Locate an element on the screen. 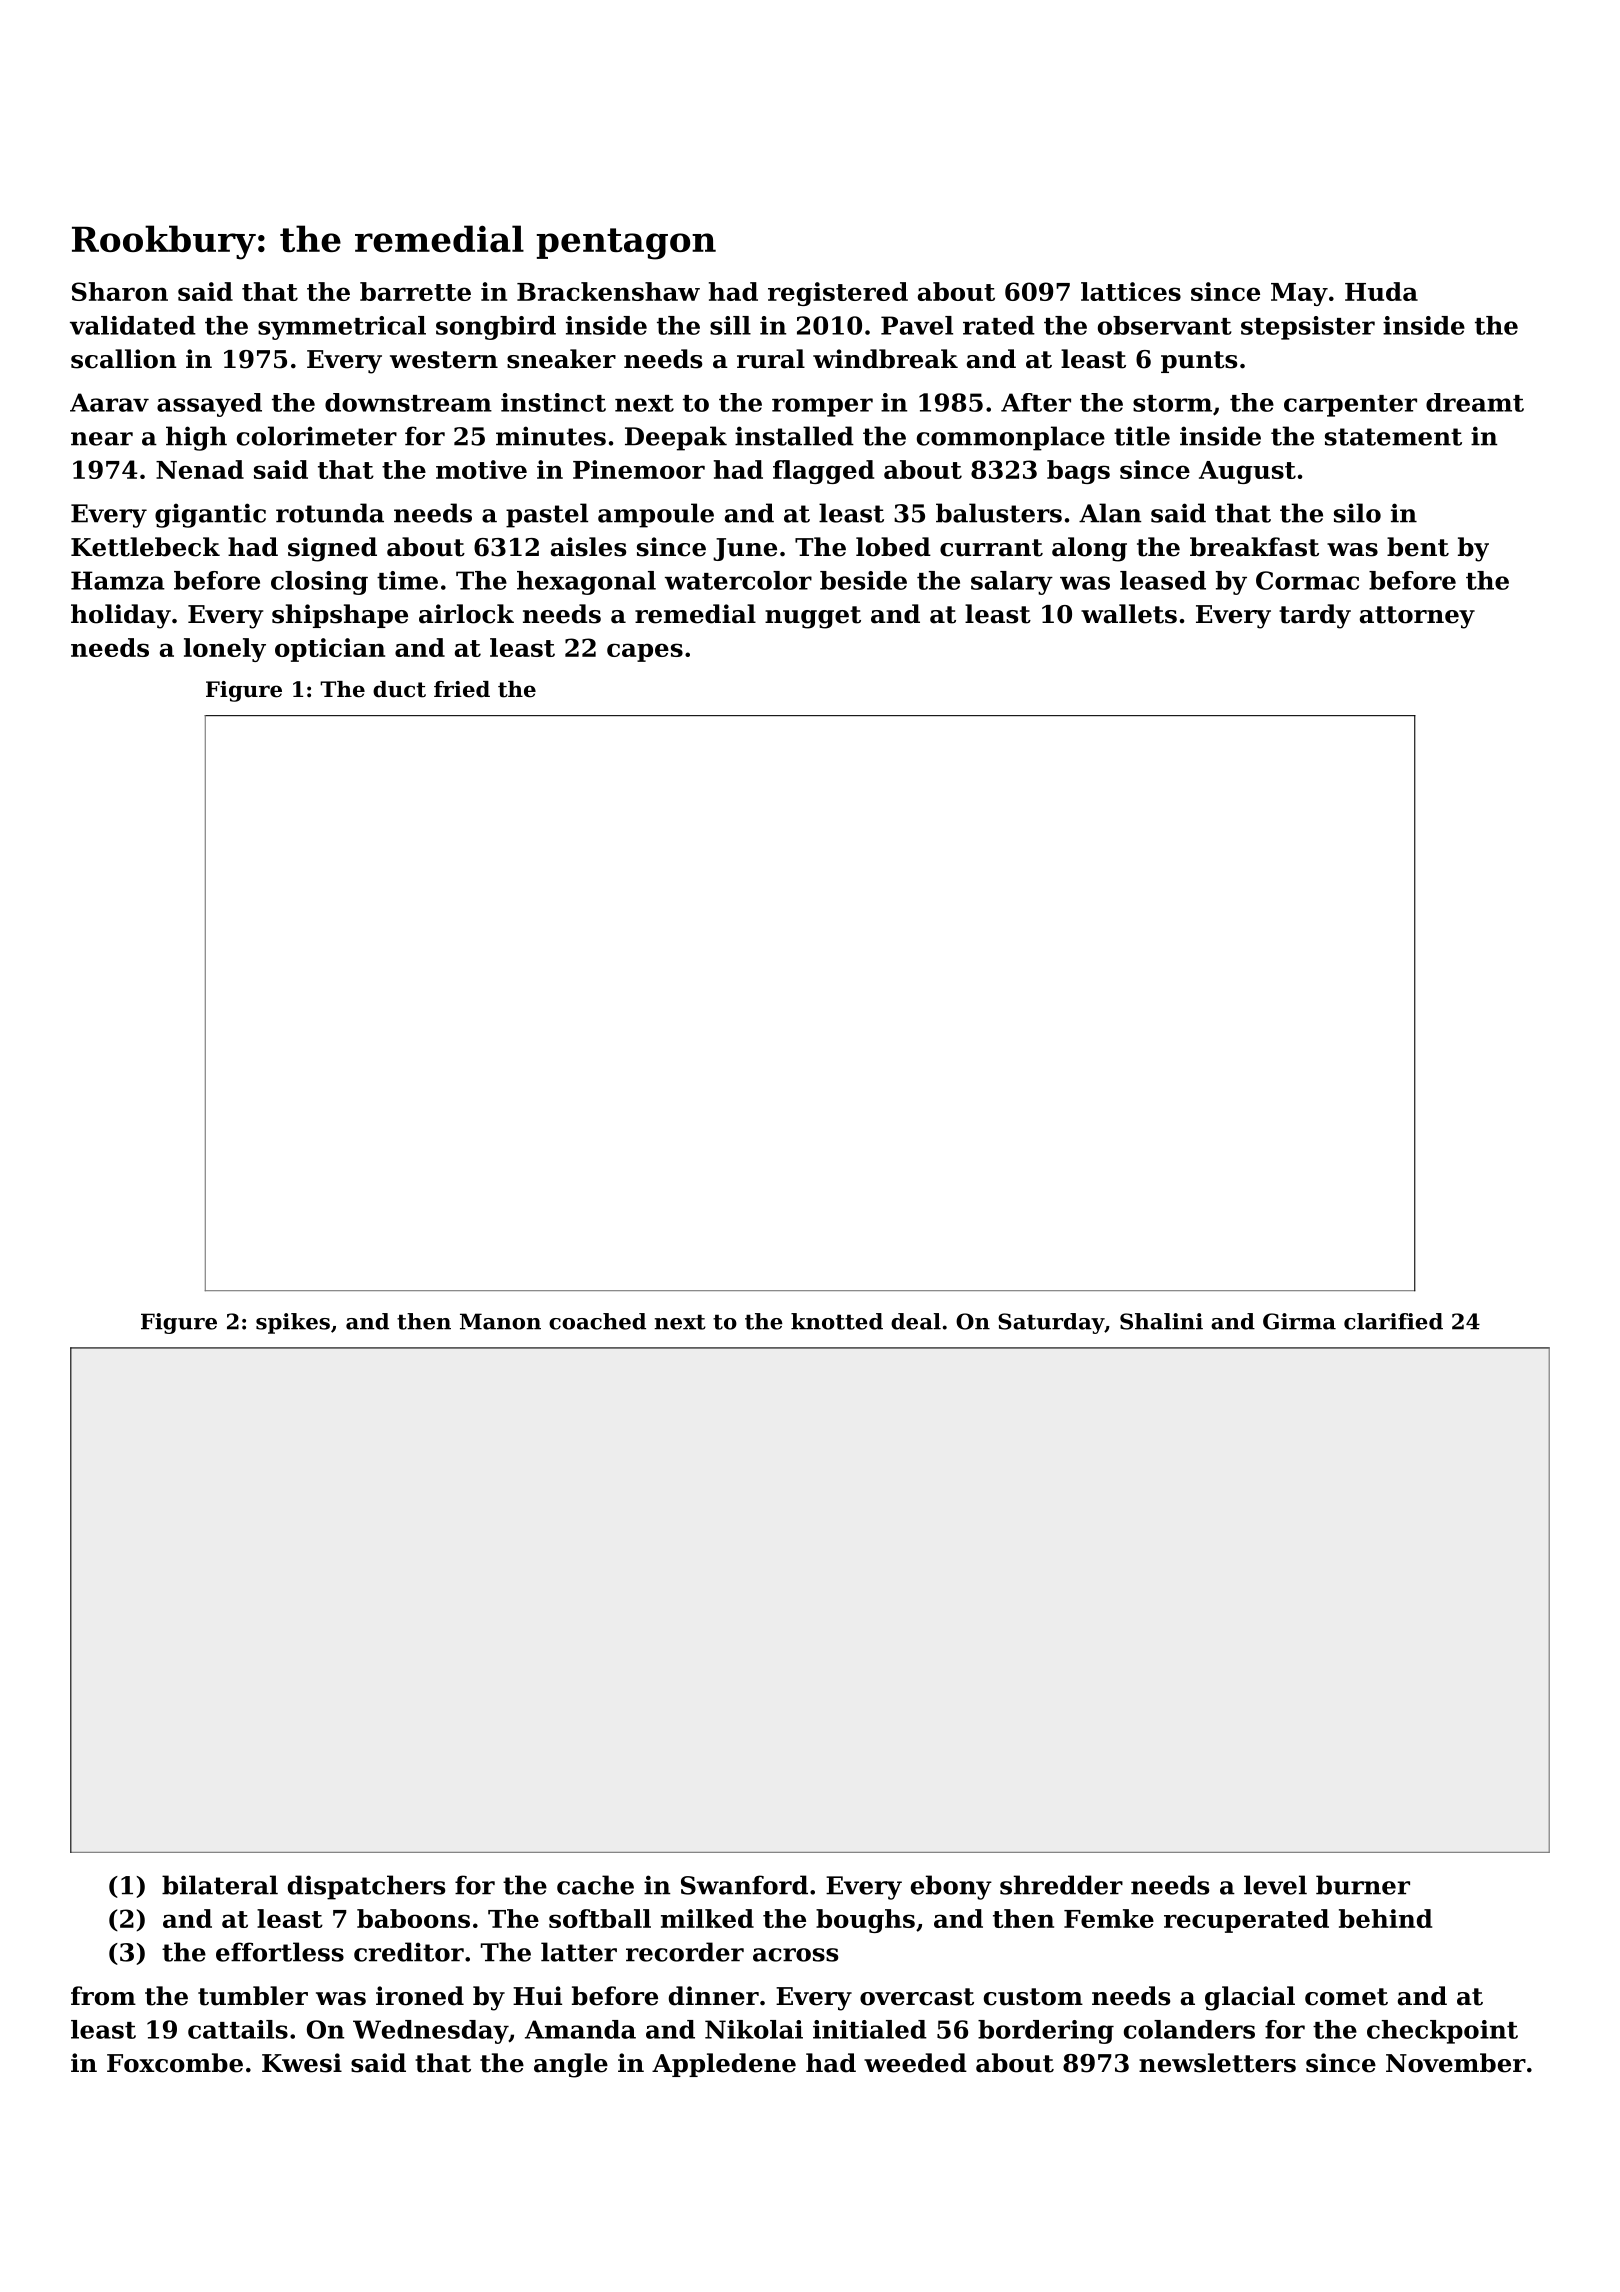 This screenshot has width=1620, height=2292. colorimeter is located at coordinates (317, 436).
